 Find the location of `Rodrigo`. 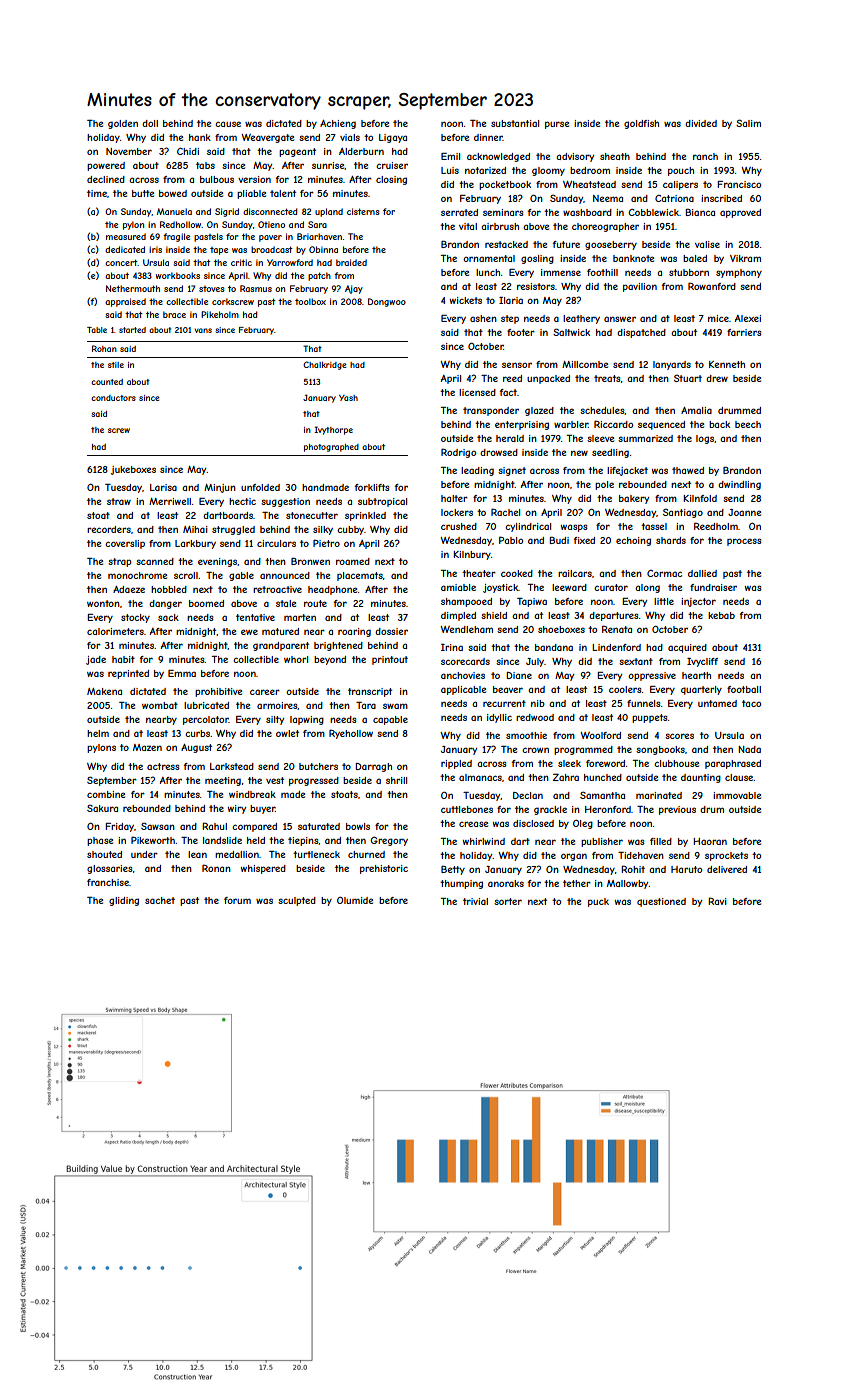

Rodrigo is located at coordinates (458, 453).
